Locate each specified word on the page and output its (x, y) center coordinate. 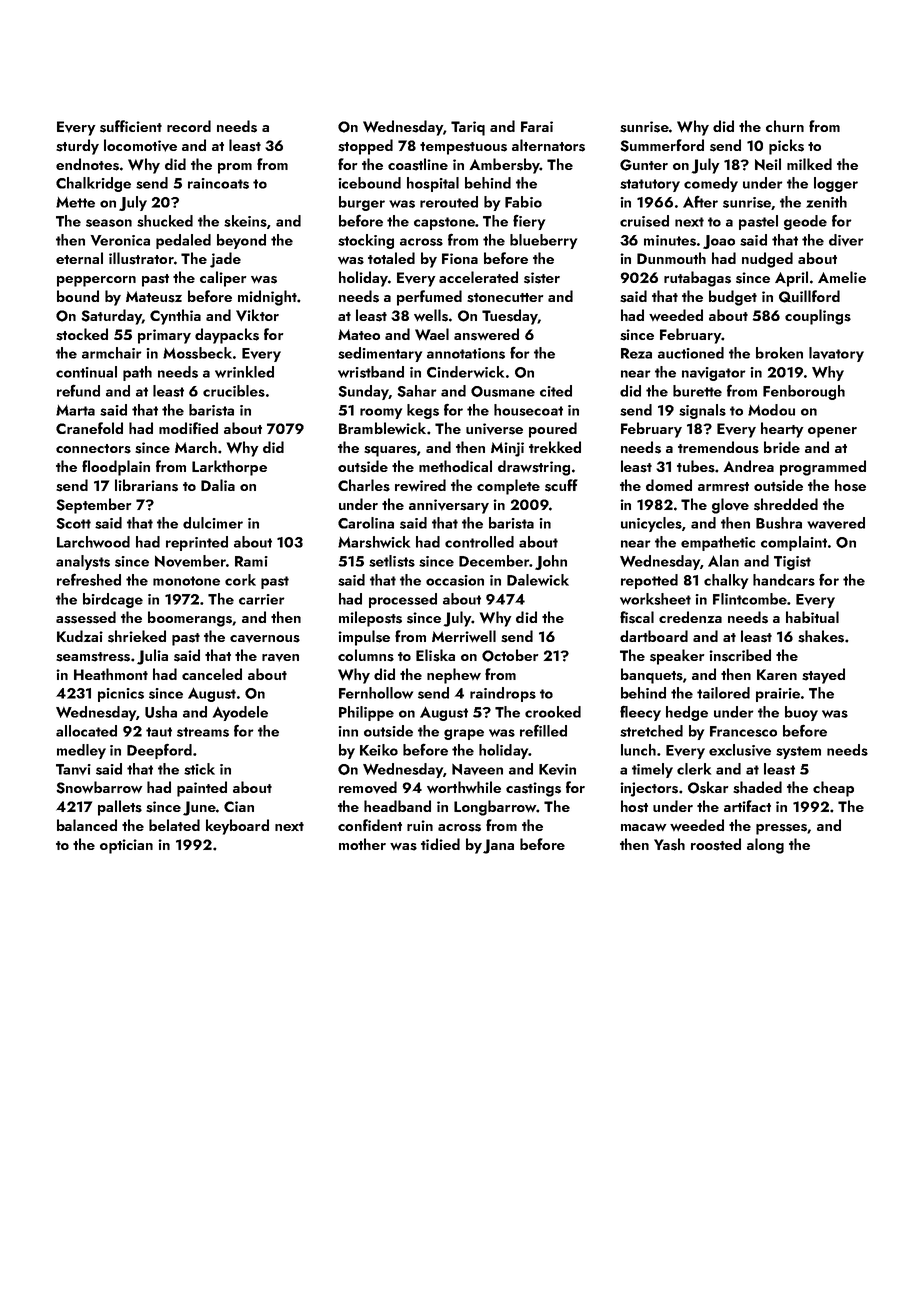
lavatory (836, 354)
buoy (801, 713)
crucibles (234, 391)
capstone (444, 223)
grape (464, 734)
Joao (719, 242)
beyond (241, 241)
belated (174, 825)
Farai (537, 126)
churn (785, 126)
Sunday (363, 392)
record (189, 126)
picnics (121, 695)
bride (782, 447)
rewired (420, 485)
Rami (251, 561)
